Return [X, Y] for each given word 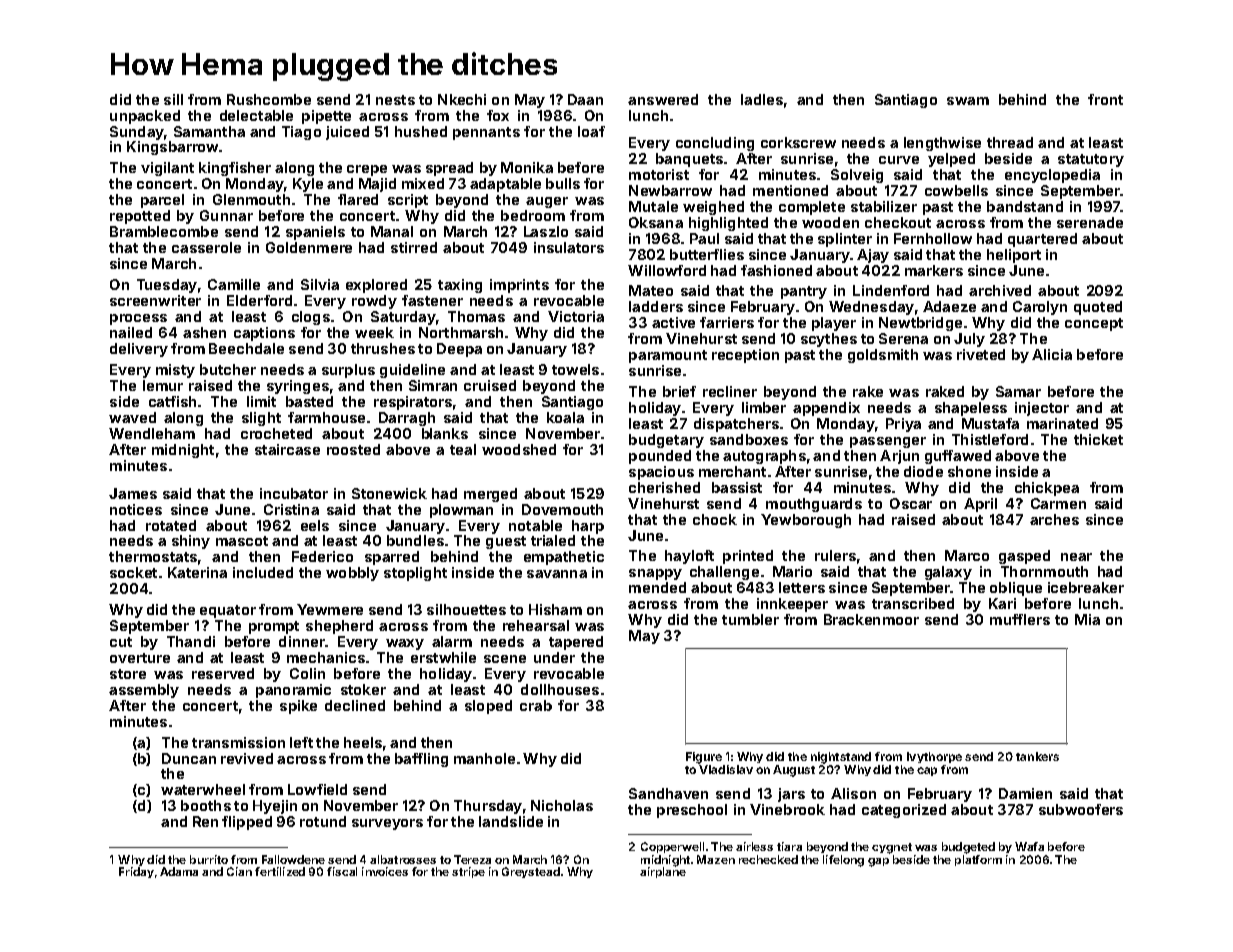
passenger [888, 442]
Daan [585, 99]
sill [173, 99]
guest [506, 542]
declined [355, 705]
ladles [762, 99]
